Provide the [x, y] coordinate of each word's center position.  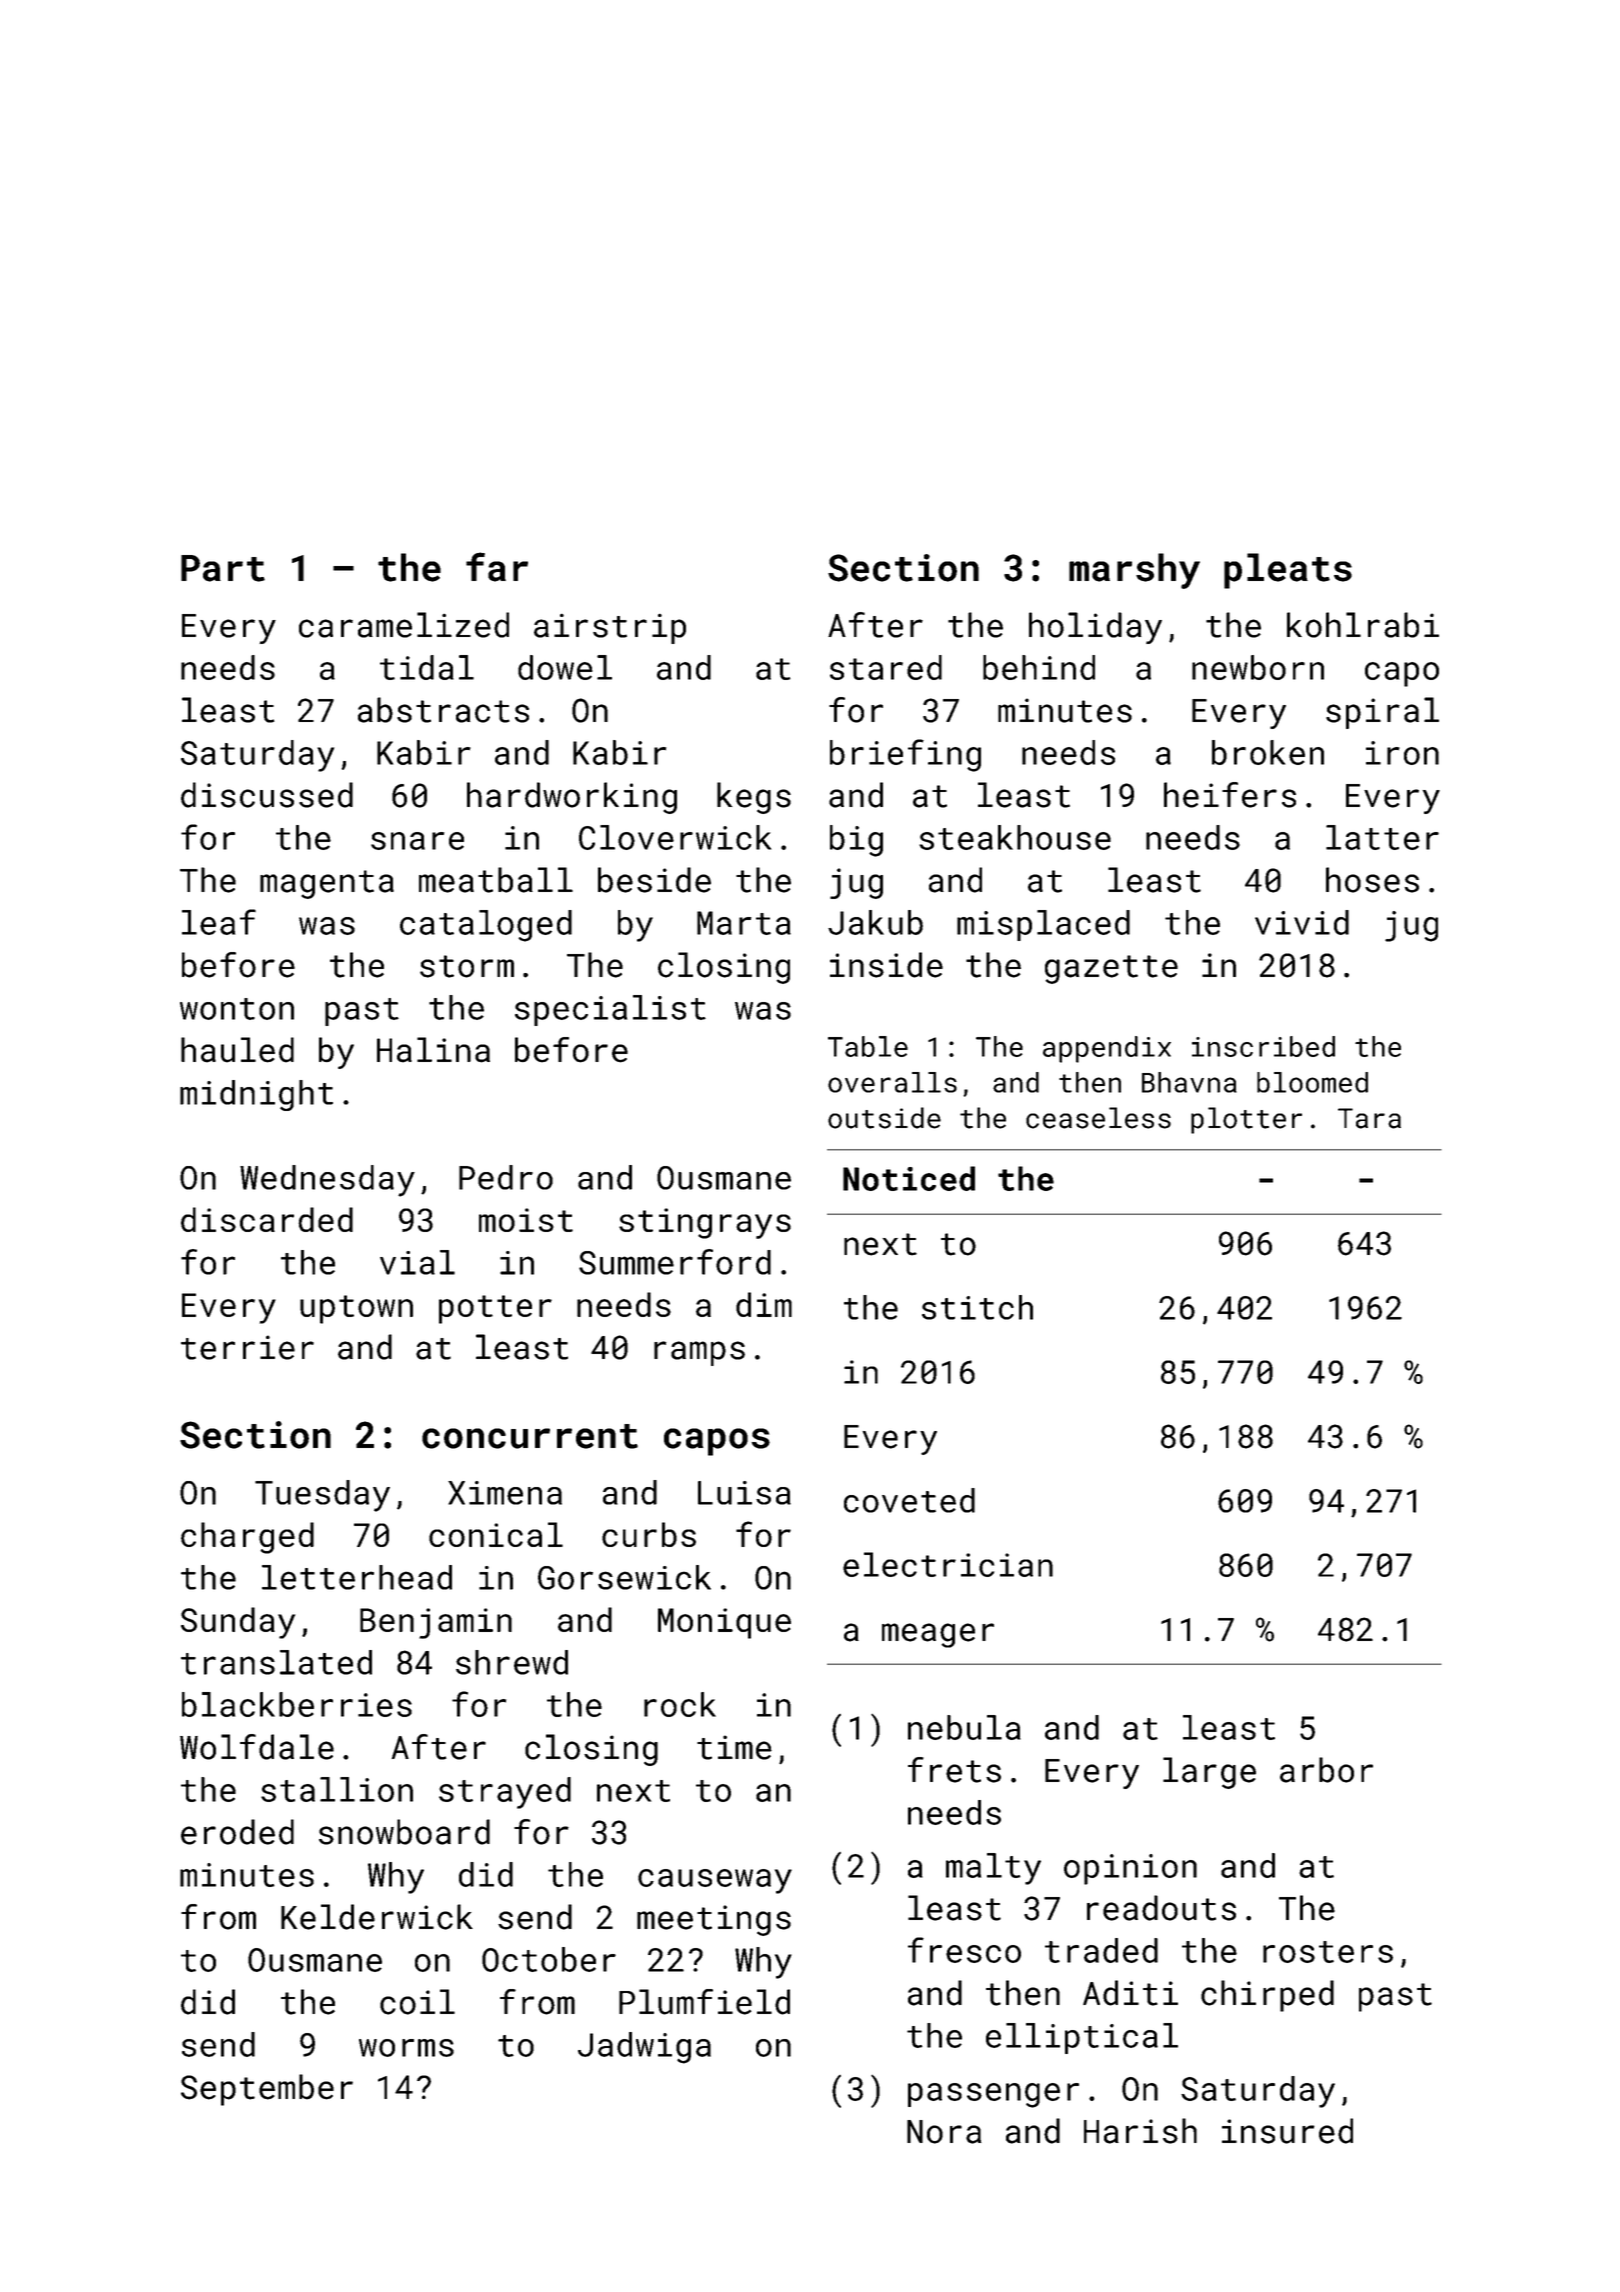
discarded [267, 1219]
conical [496, 1534]
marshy [1134, 571]
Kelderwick [377, 1917]
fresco [964, 1950]
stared [886, 667]
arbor [1326, 1770]
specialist [610, 1010]
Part [223, 568]
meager [938, 1635]
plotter [1246, 1120]
